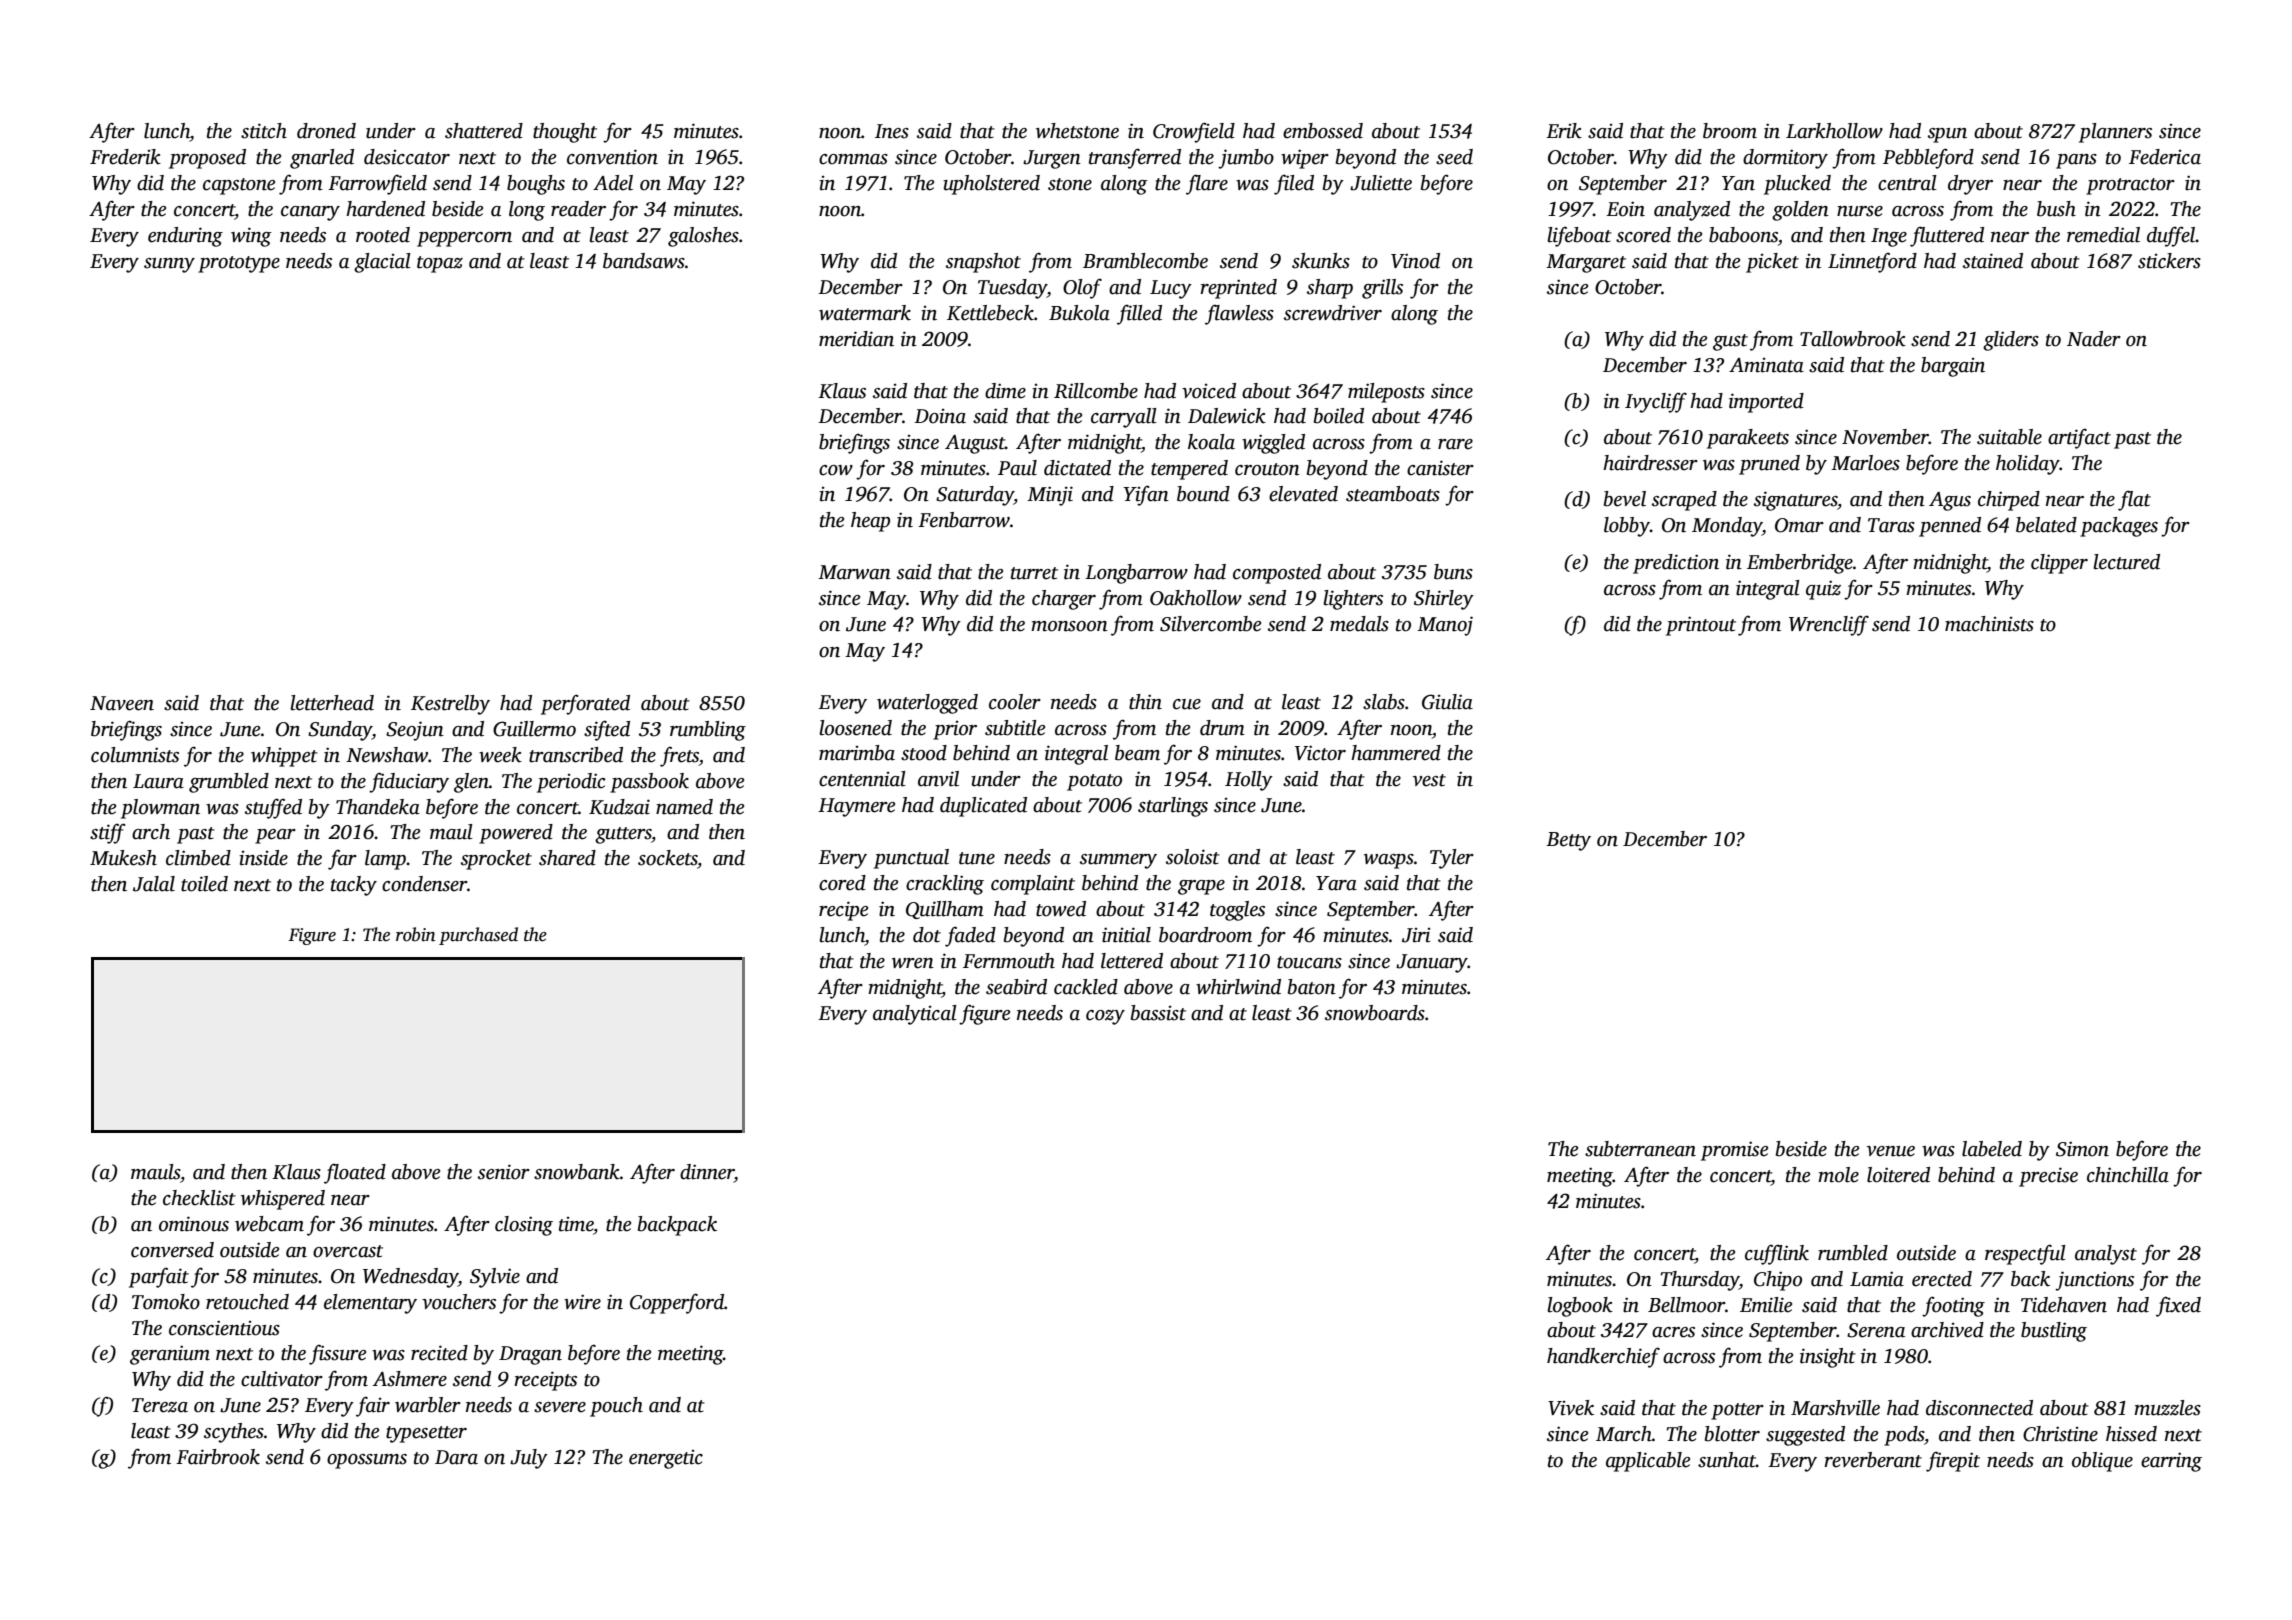 The height and width of the document is (1620, 2292). What do you see at coordinates (1989, 624) in the document?
I see `machinists` at bounding box center [1989, 624].
